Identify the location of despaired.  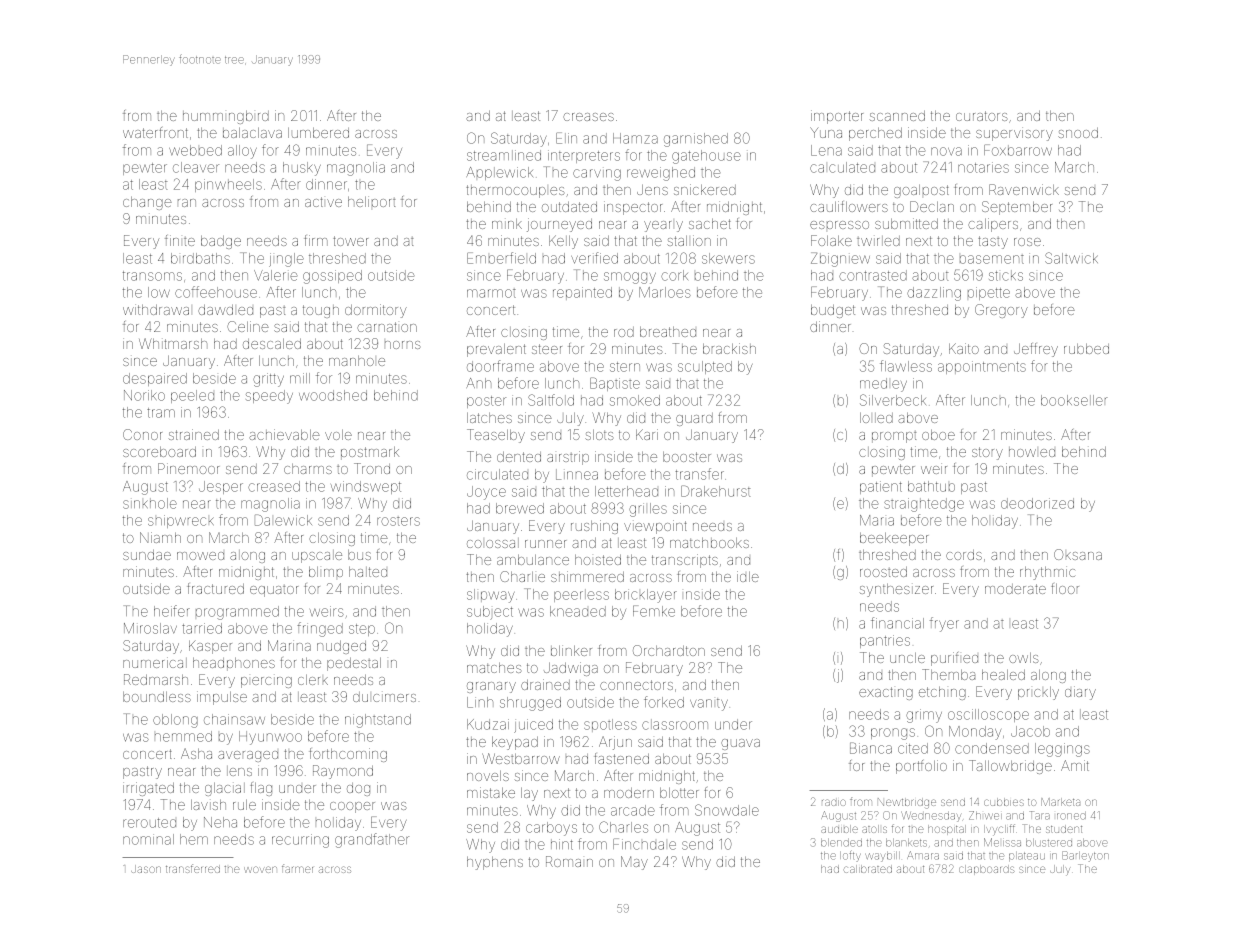
(155, 379).
